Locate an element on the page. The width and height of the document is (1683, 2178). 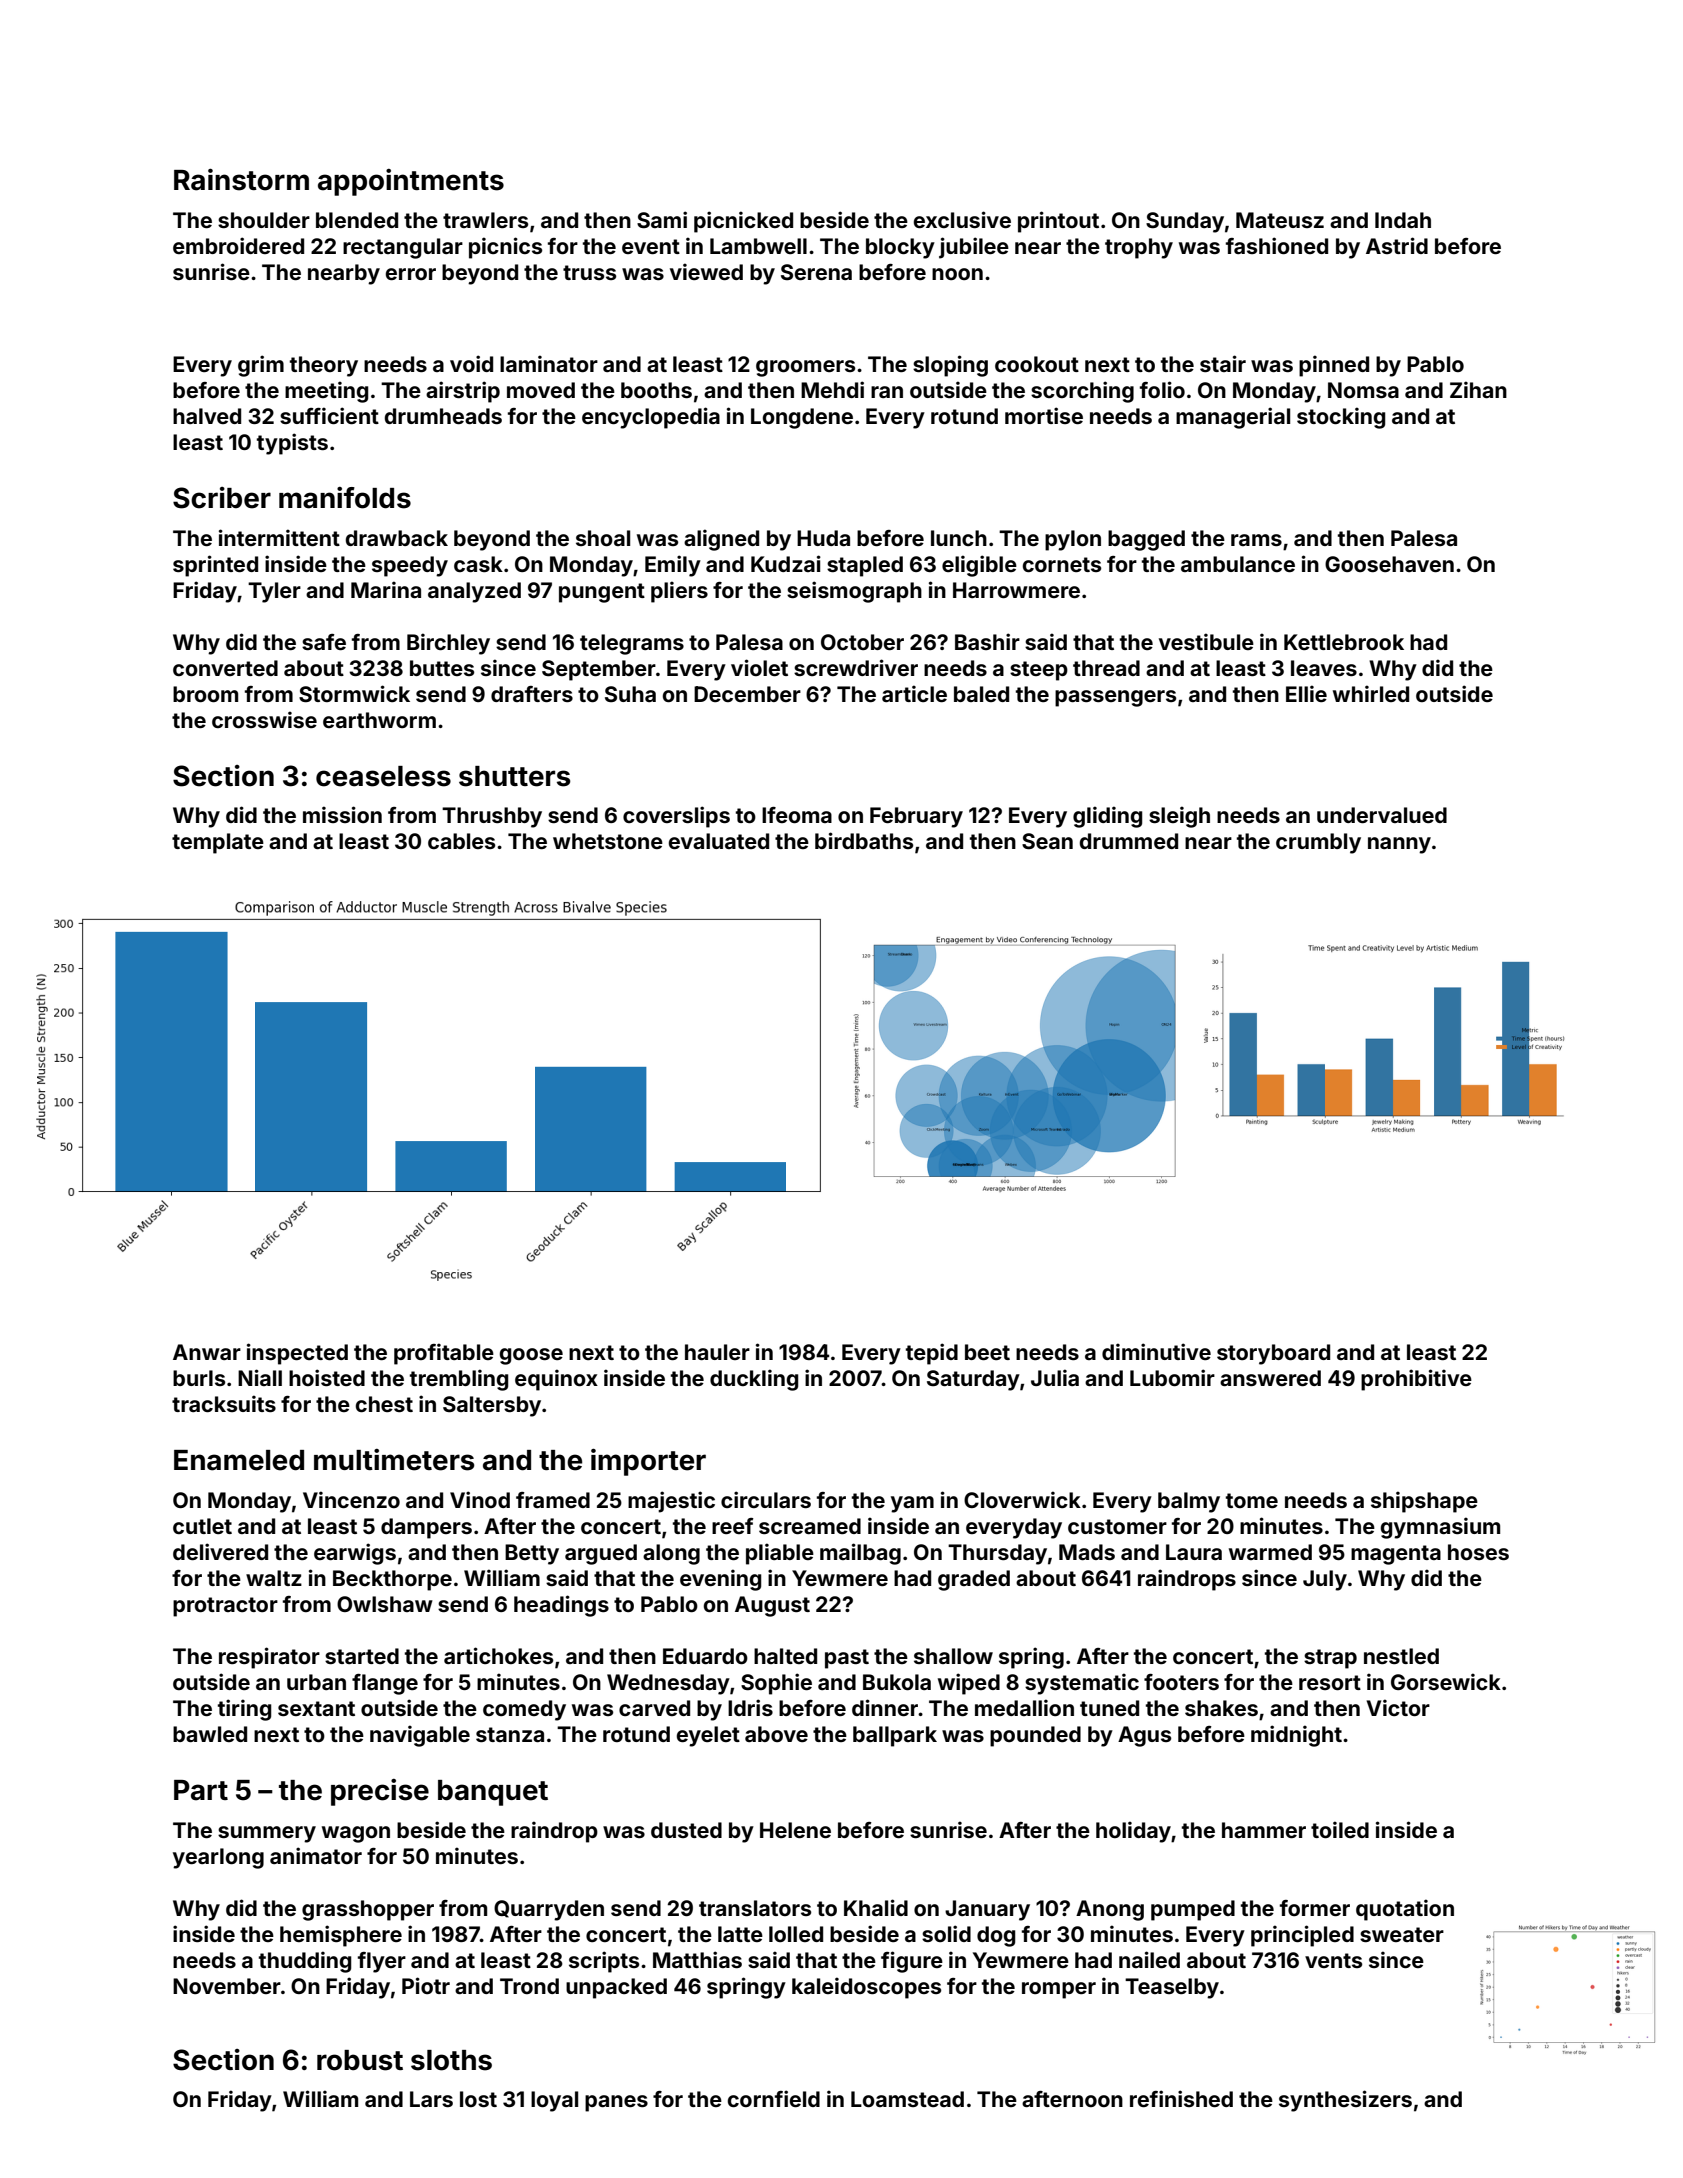
diminutive is located at coordinates (1156, 1351).
